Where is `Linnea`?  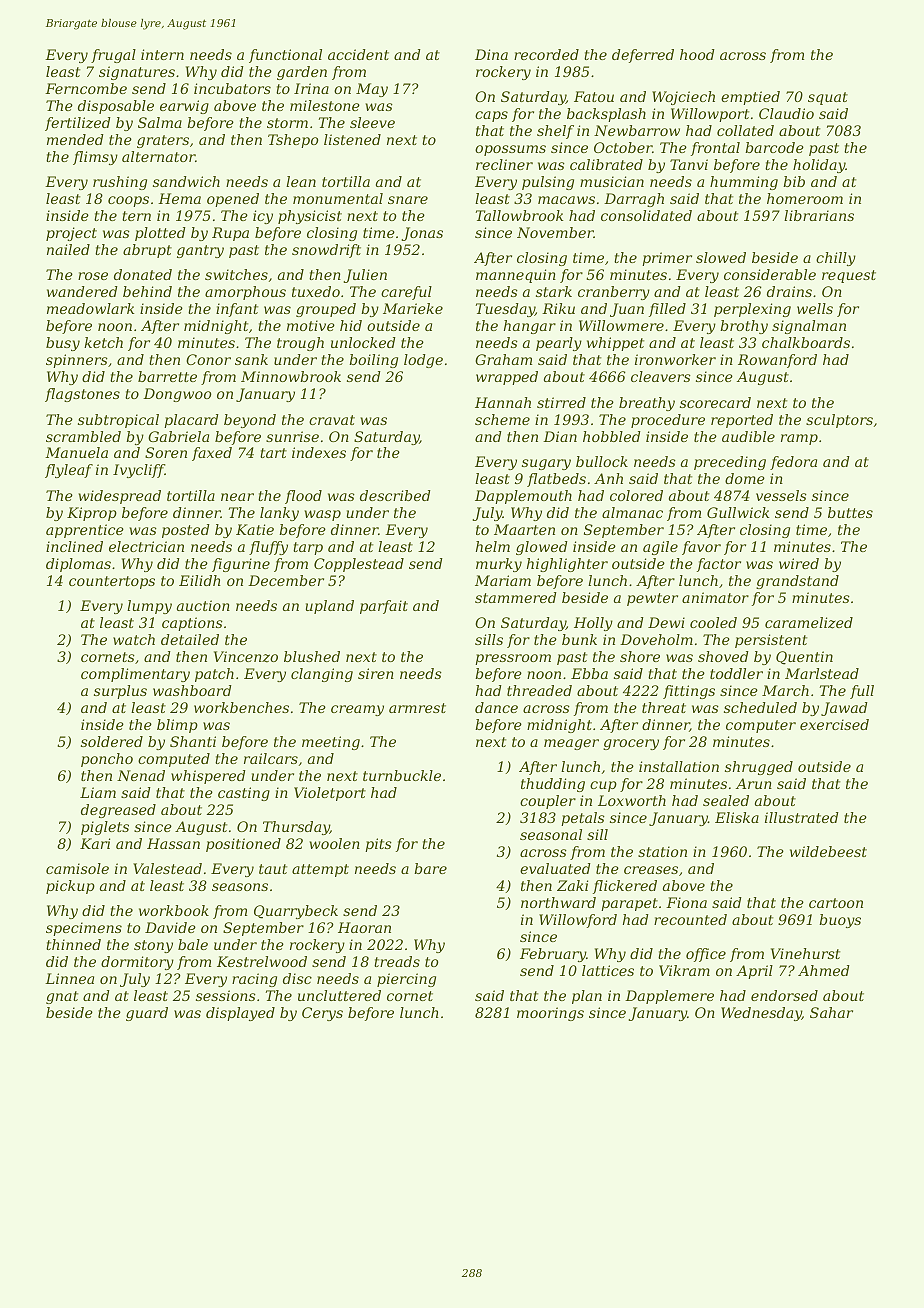
Linnea is located at coordinates (69, 978).
